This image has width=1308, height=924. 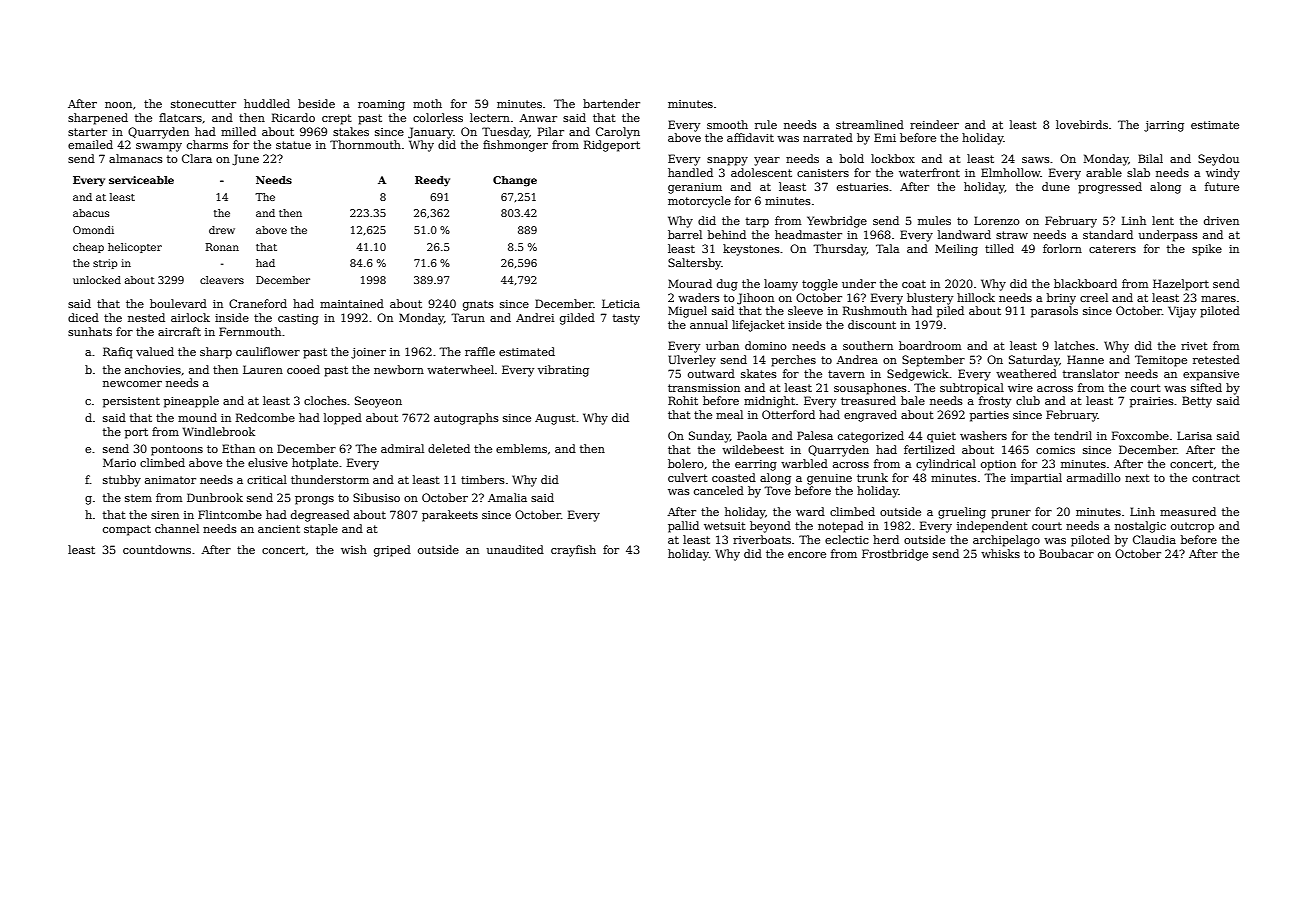 What do you see at coordinates (165, 515) in the image?
I see `siren` at bounding box center [165, 515].
